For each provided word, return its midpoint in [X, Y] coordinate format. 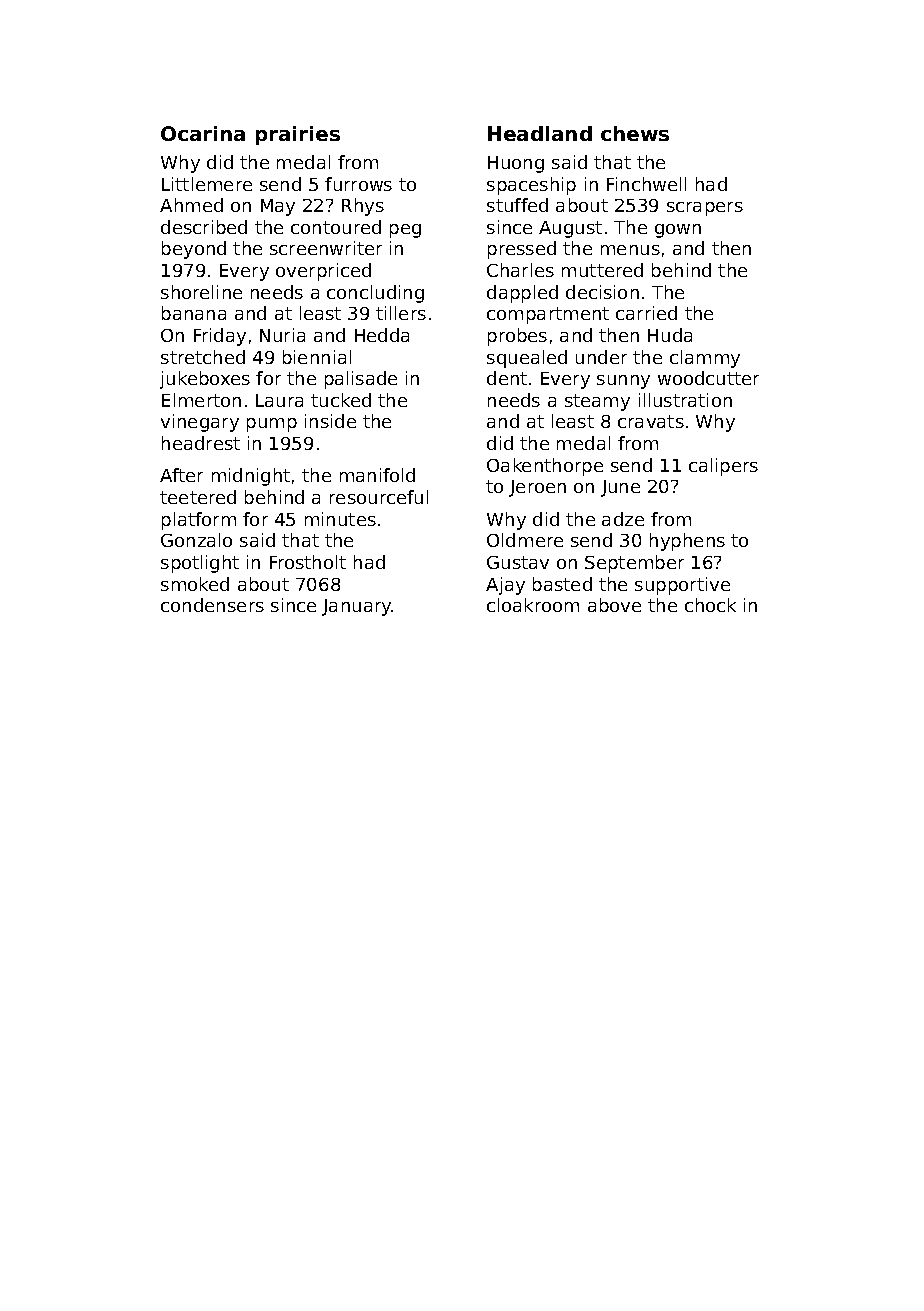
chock [710, 605]
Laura [279, 400]
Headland [540, 133]
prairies [298, 135]
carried [646, 313]
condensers [212, 605]
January [357, 607]
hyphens [687, 542]
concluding [375, 294]
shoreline [201, 292]
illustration [685, 400]
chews [635, 133]
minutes [340, 519]
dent [507, 378]
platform [199, 521]
